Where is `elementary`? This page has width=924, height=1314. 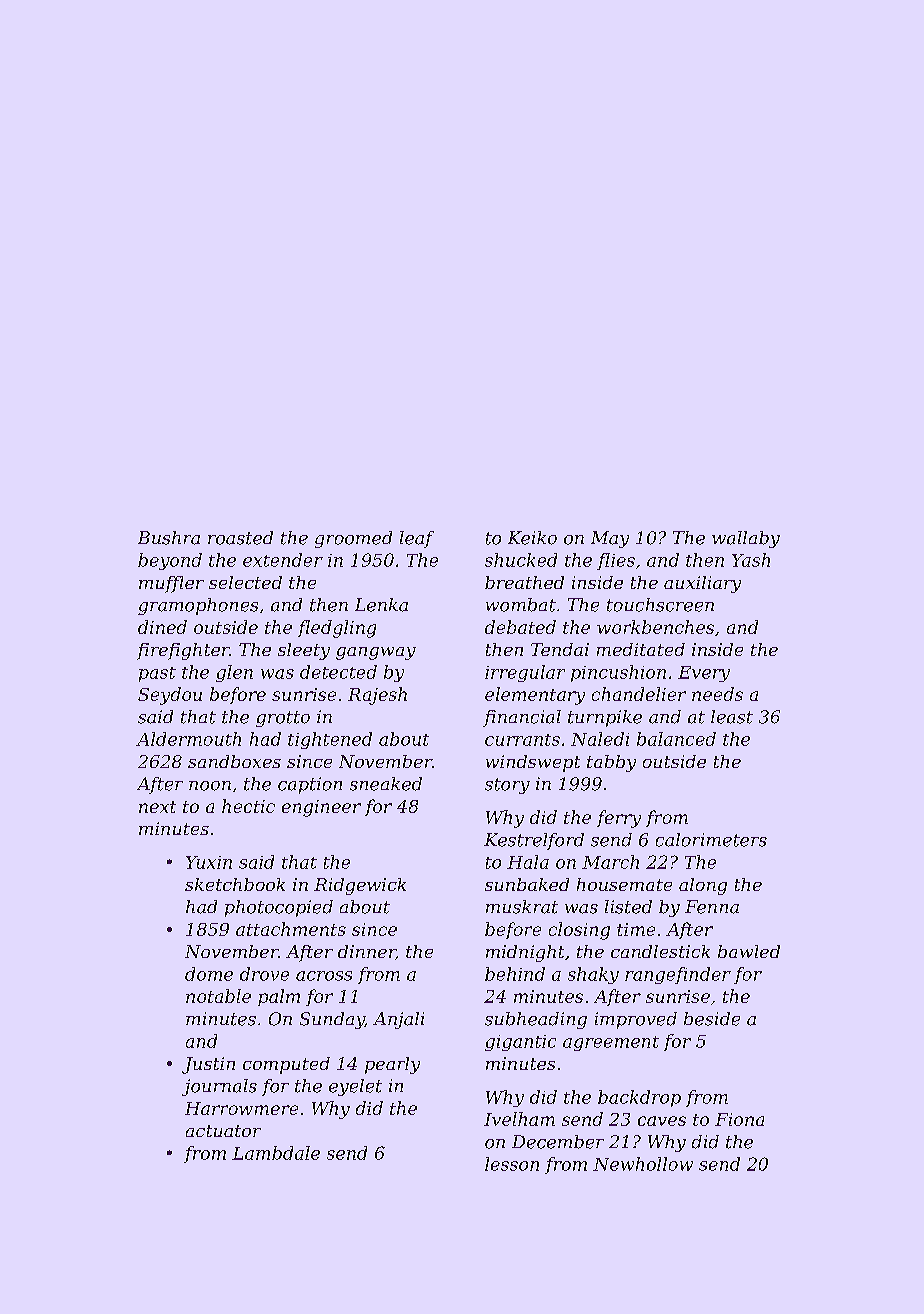
elementary is located at coordinates (535, 696).
